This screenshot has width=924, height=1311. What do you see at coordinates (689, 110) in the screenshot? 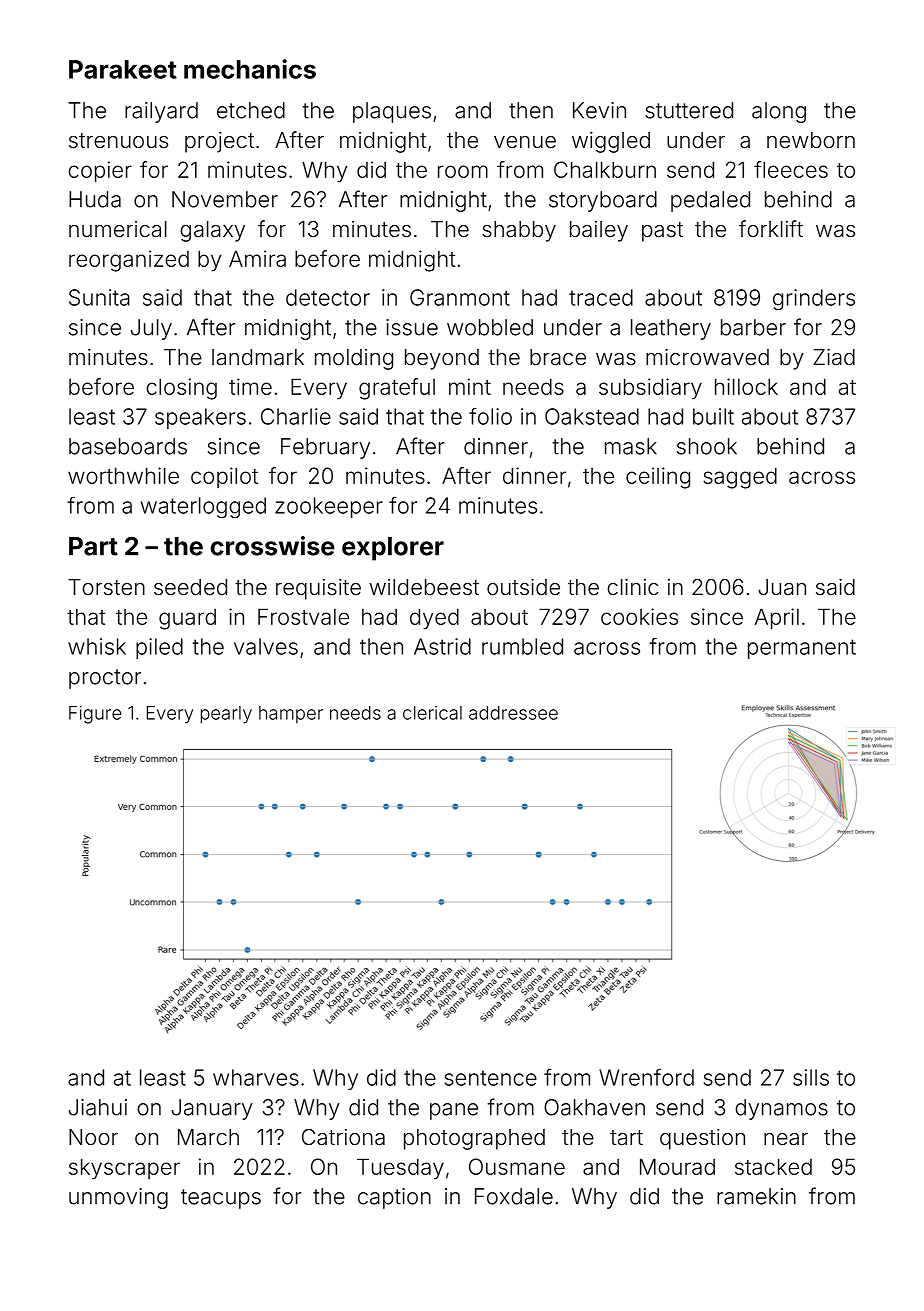
I see `stuttered` at bounding box center [689, 110].
